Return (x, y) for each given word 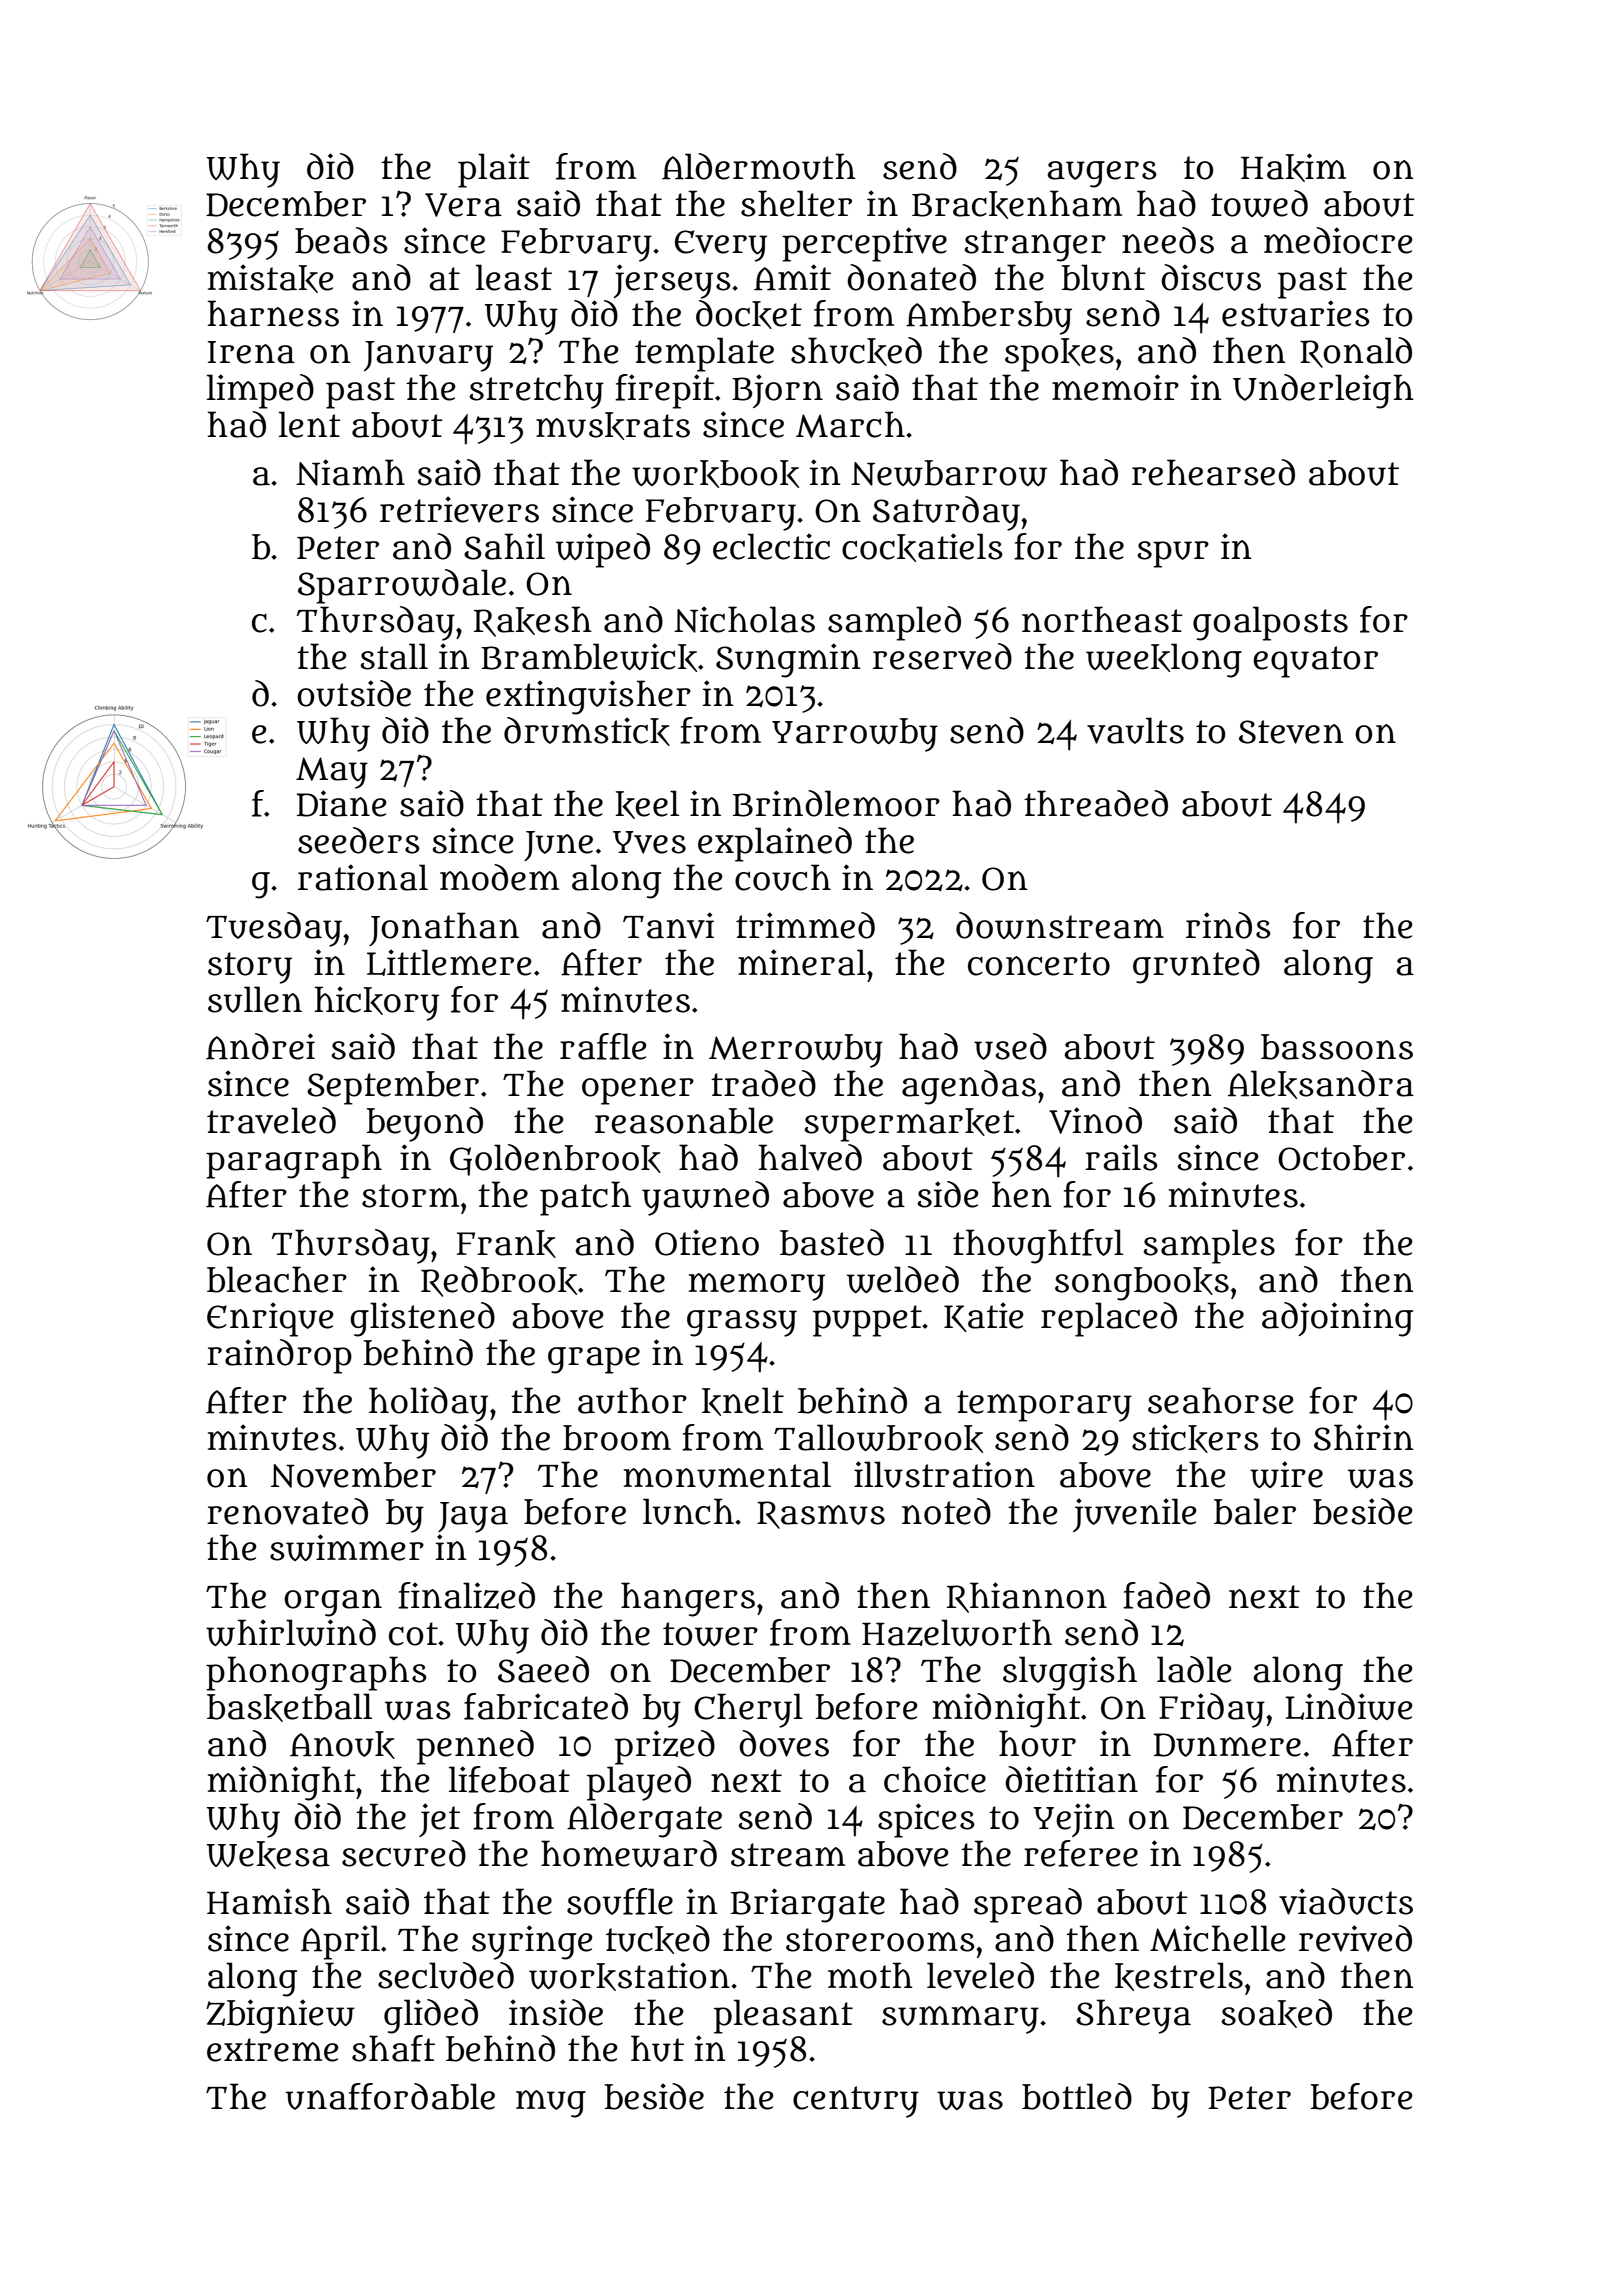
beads (341, 240)
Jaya (473, 1517)
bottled (1077, 2096)
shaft (393, 2048)
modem (499, 877)
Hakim (1293, 167)
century (856, 2102)
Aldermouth (759, 166)
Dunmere (1227, 1745)
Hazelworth (957, 1632)
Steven (1291, 732)
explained (775, 844)
